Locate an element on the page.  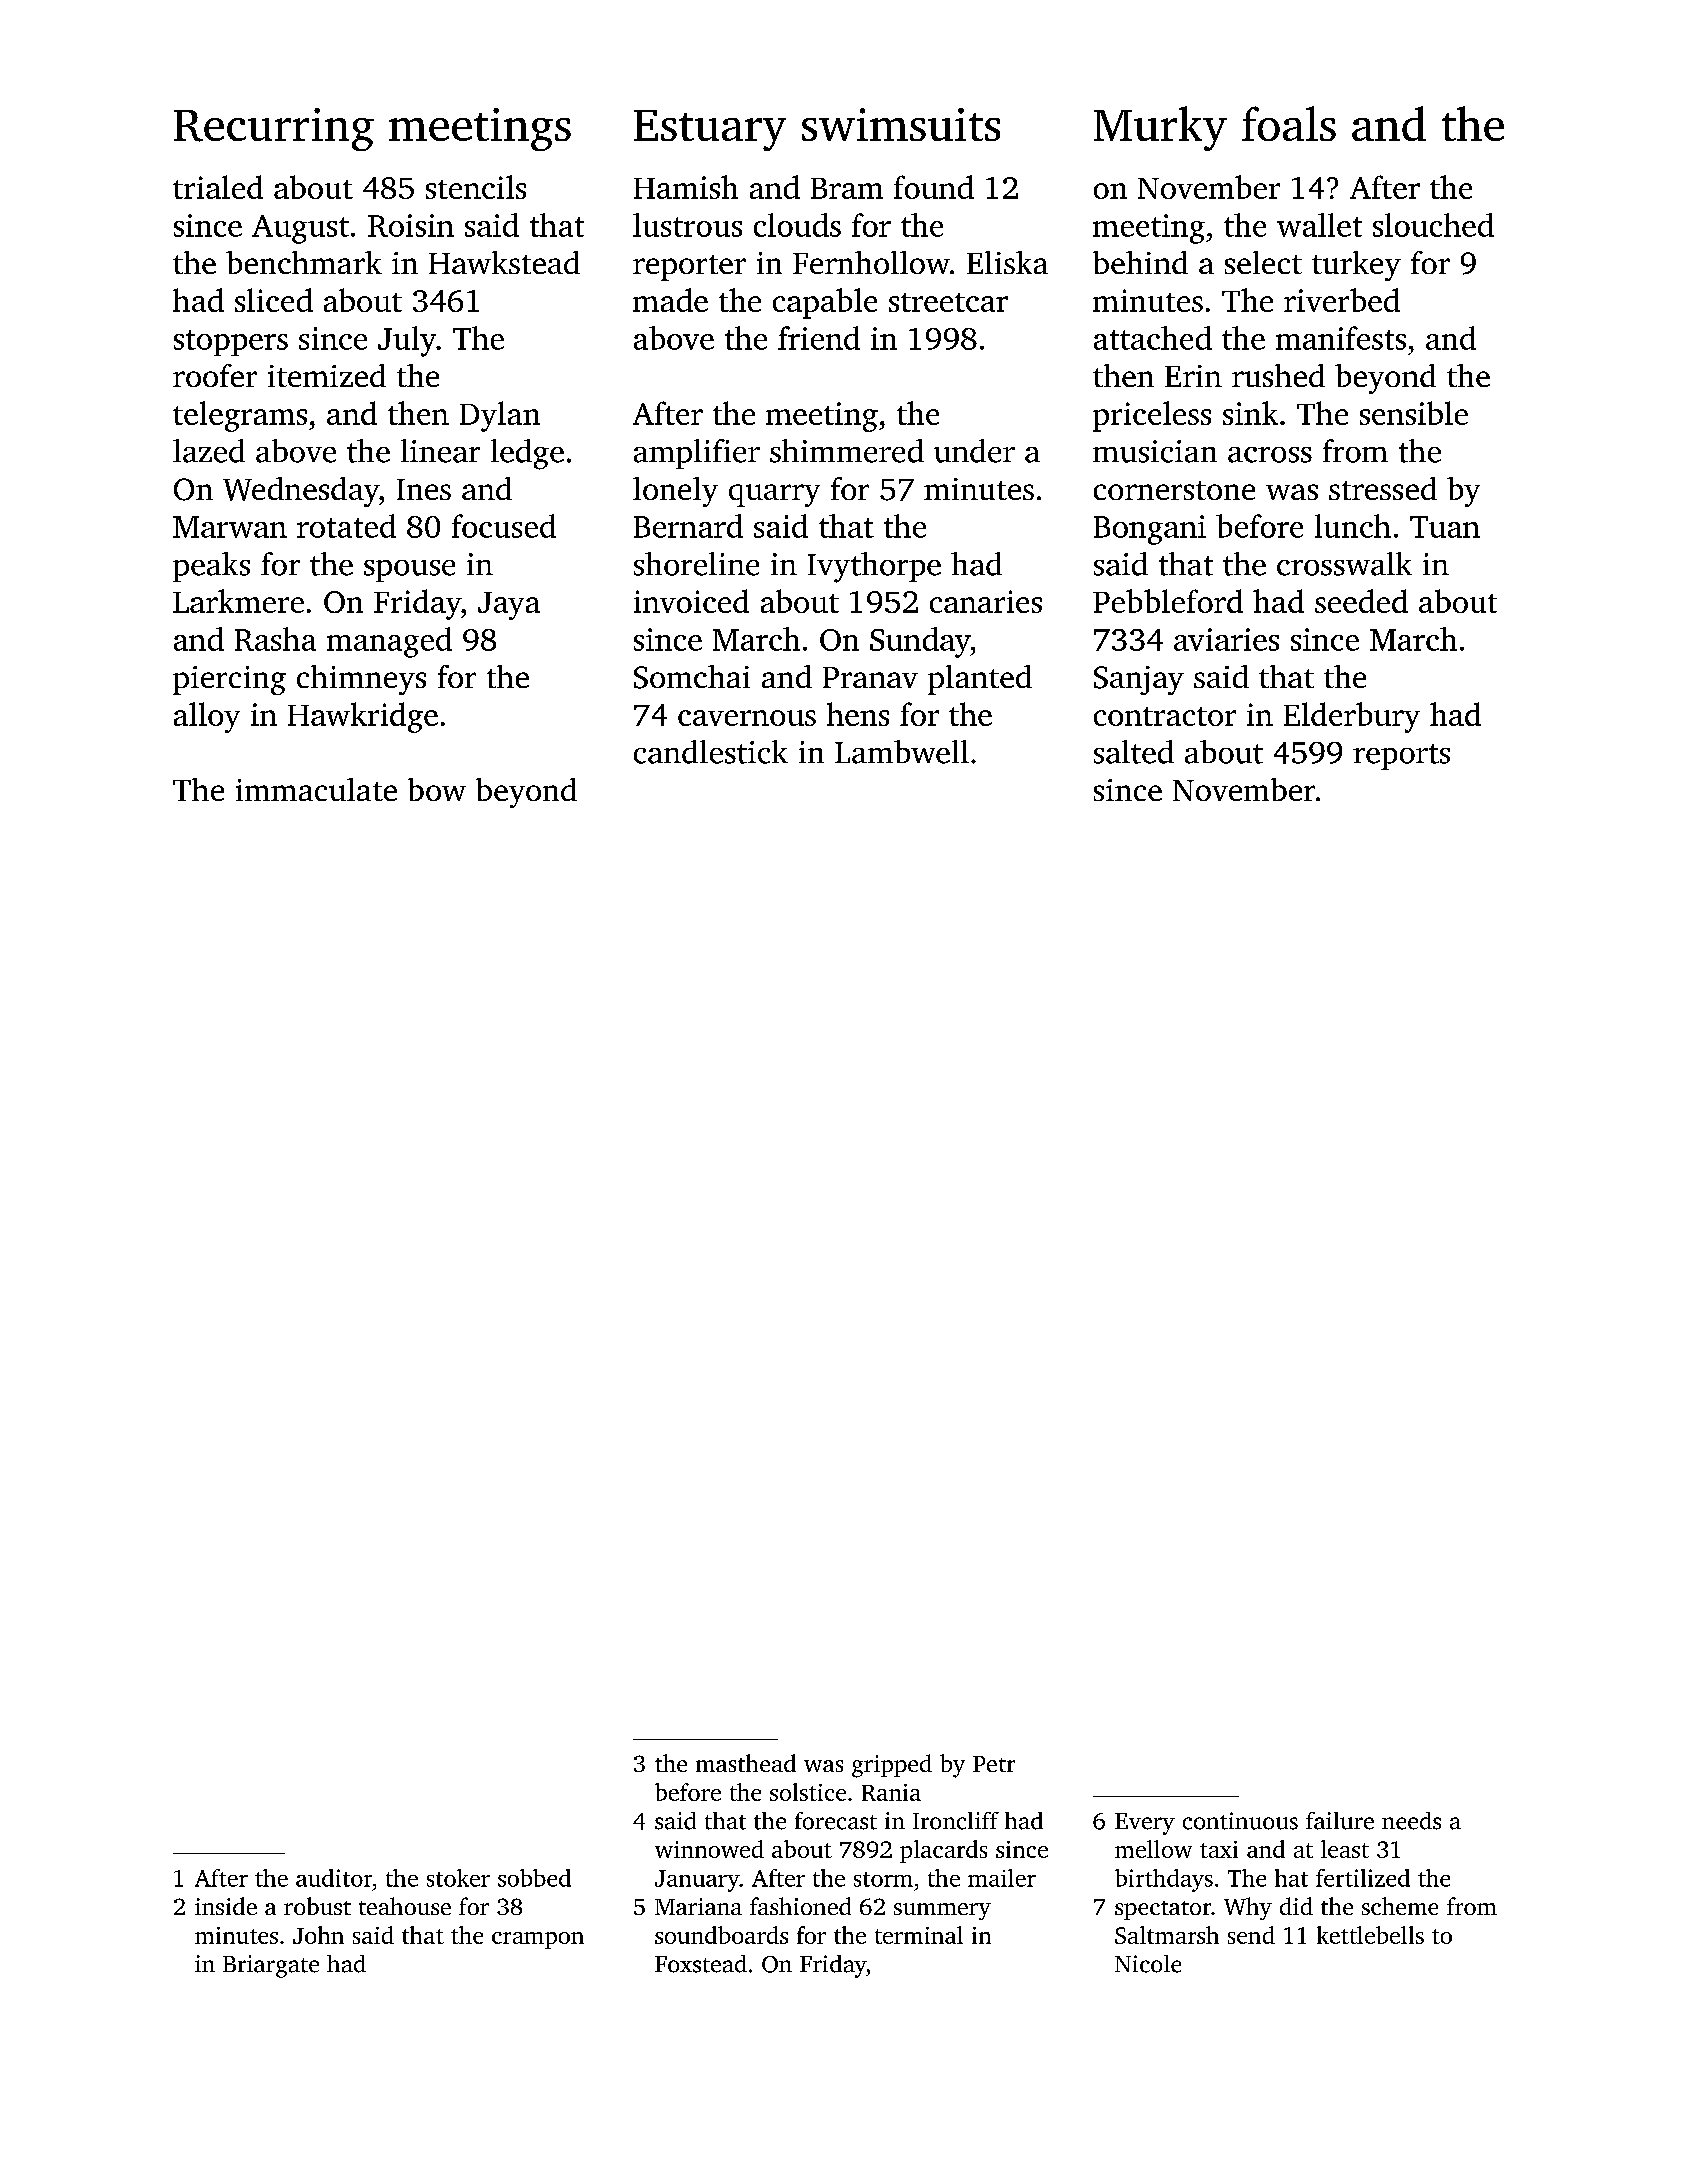
bow is located at coordinates (437, 789).
